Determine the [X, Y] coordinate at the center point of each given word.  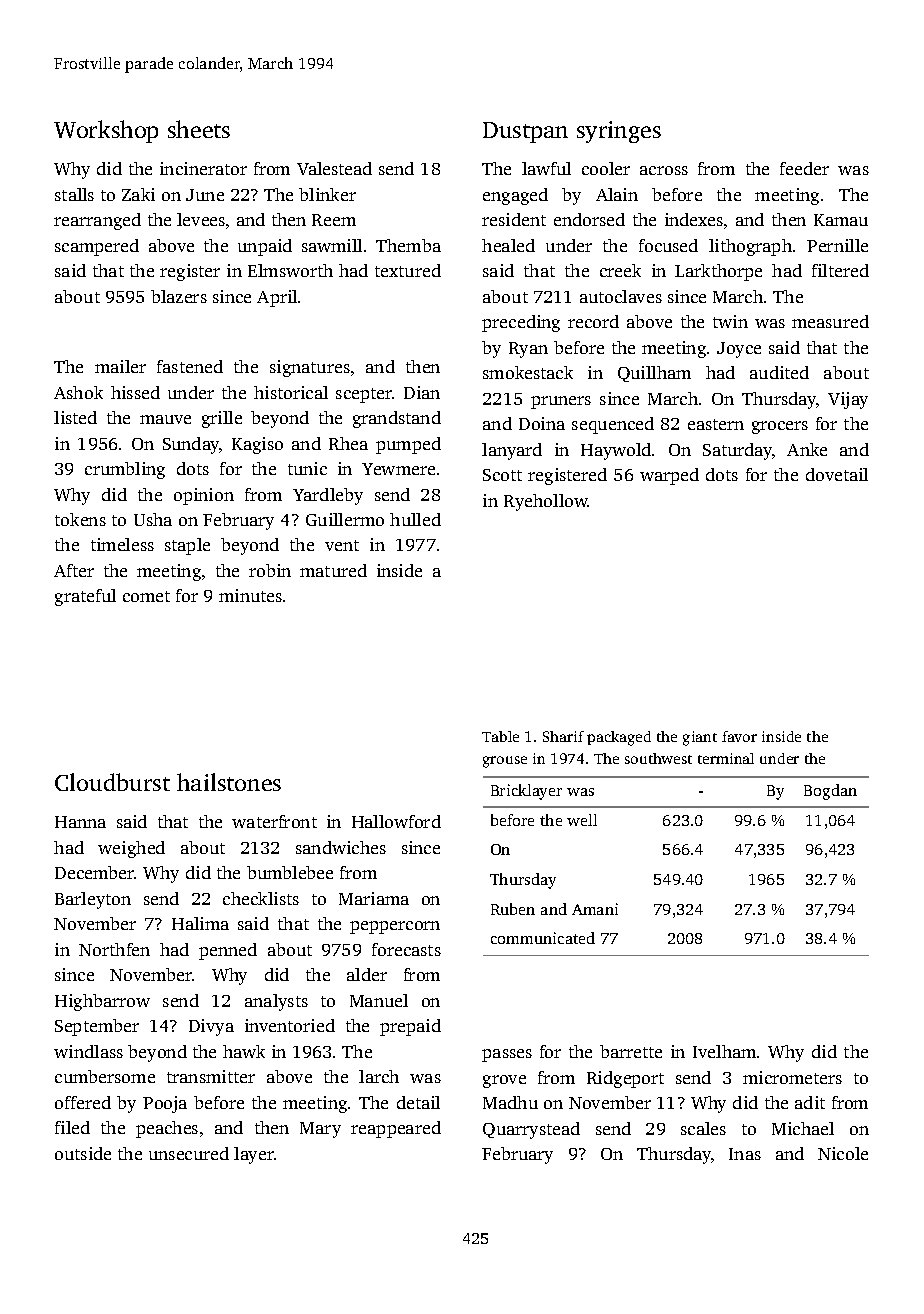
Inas [745, 1154]
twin [730, 321]
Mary [320, 1130]
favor [739, 736]
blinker [327, 194]
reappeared [396, 1129]
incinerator [203, 168]
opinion [204, 496]
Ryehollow [546, 502]
